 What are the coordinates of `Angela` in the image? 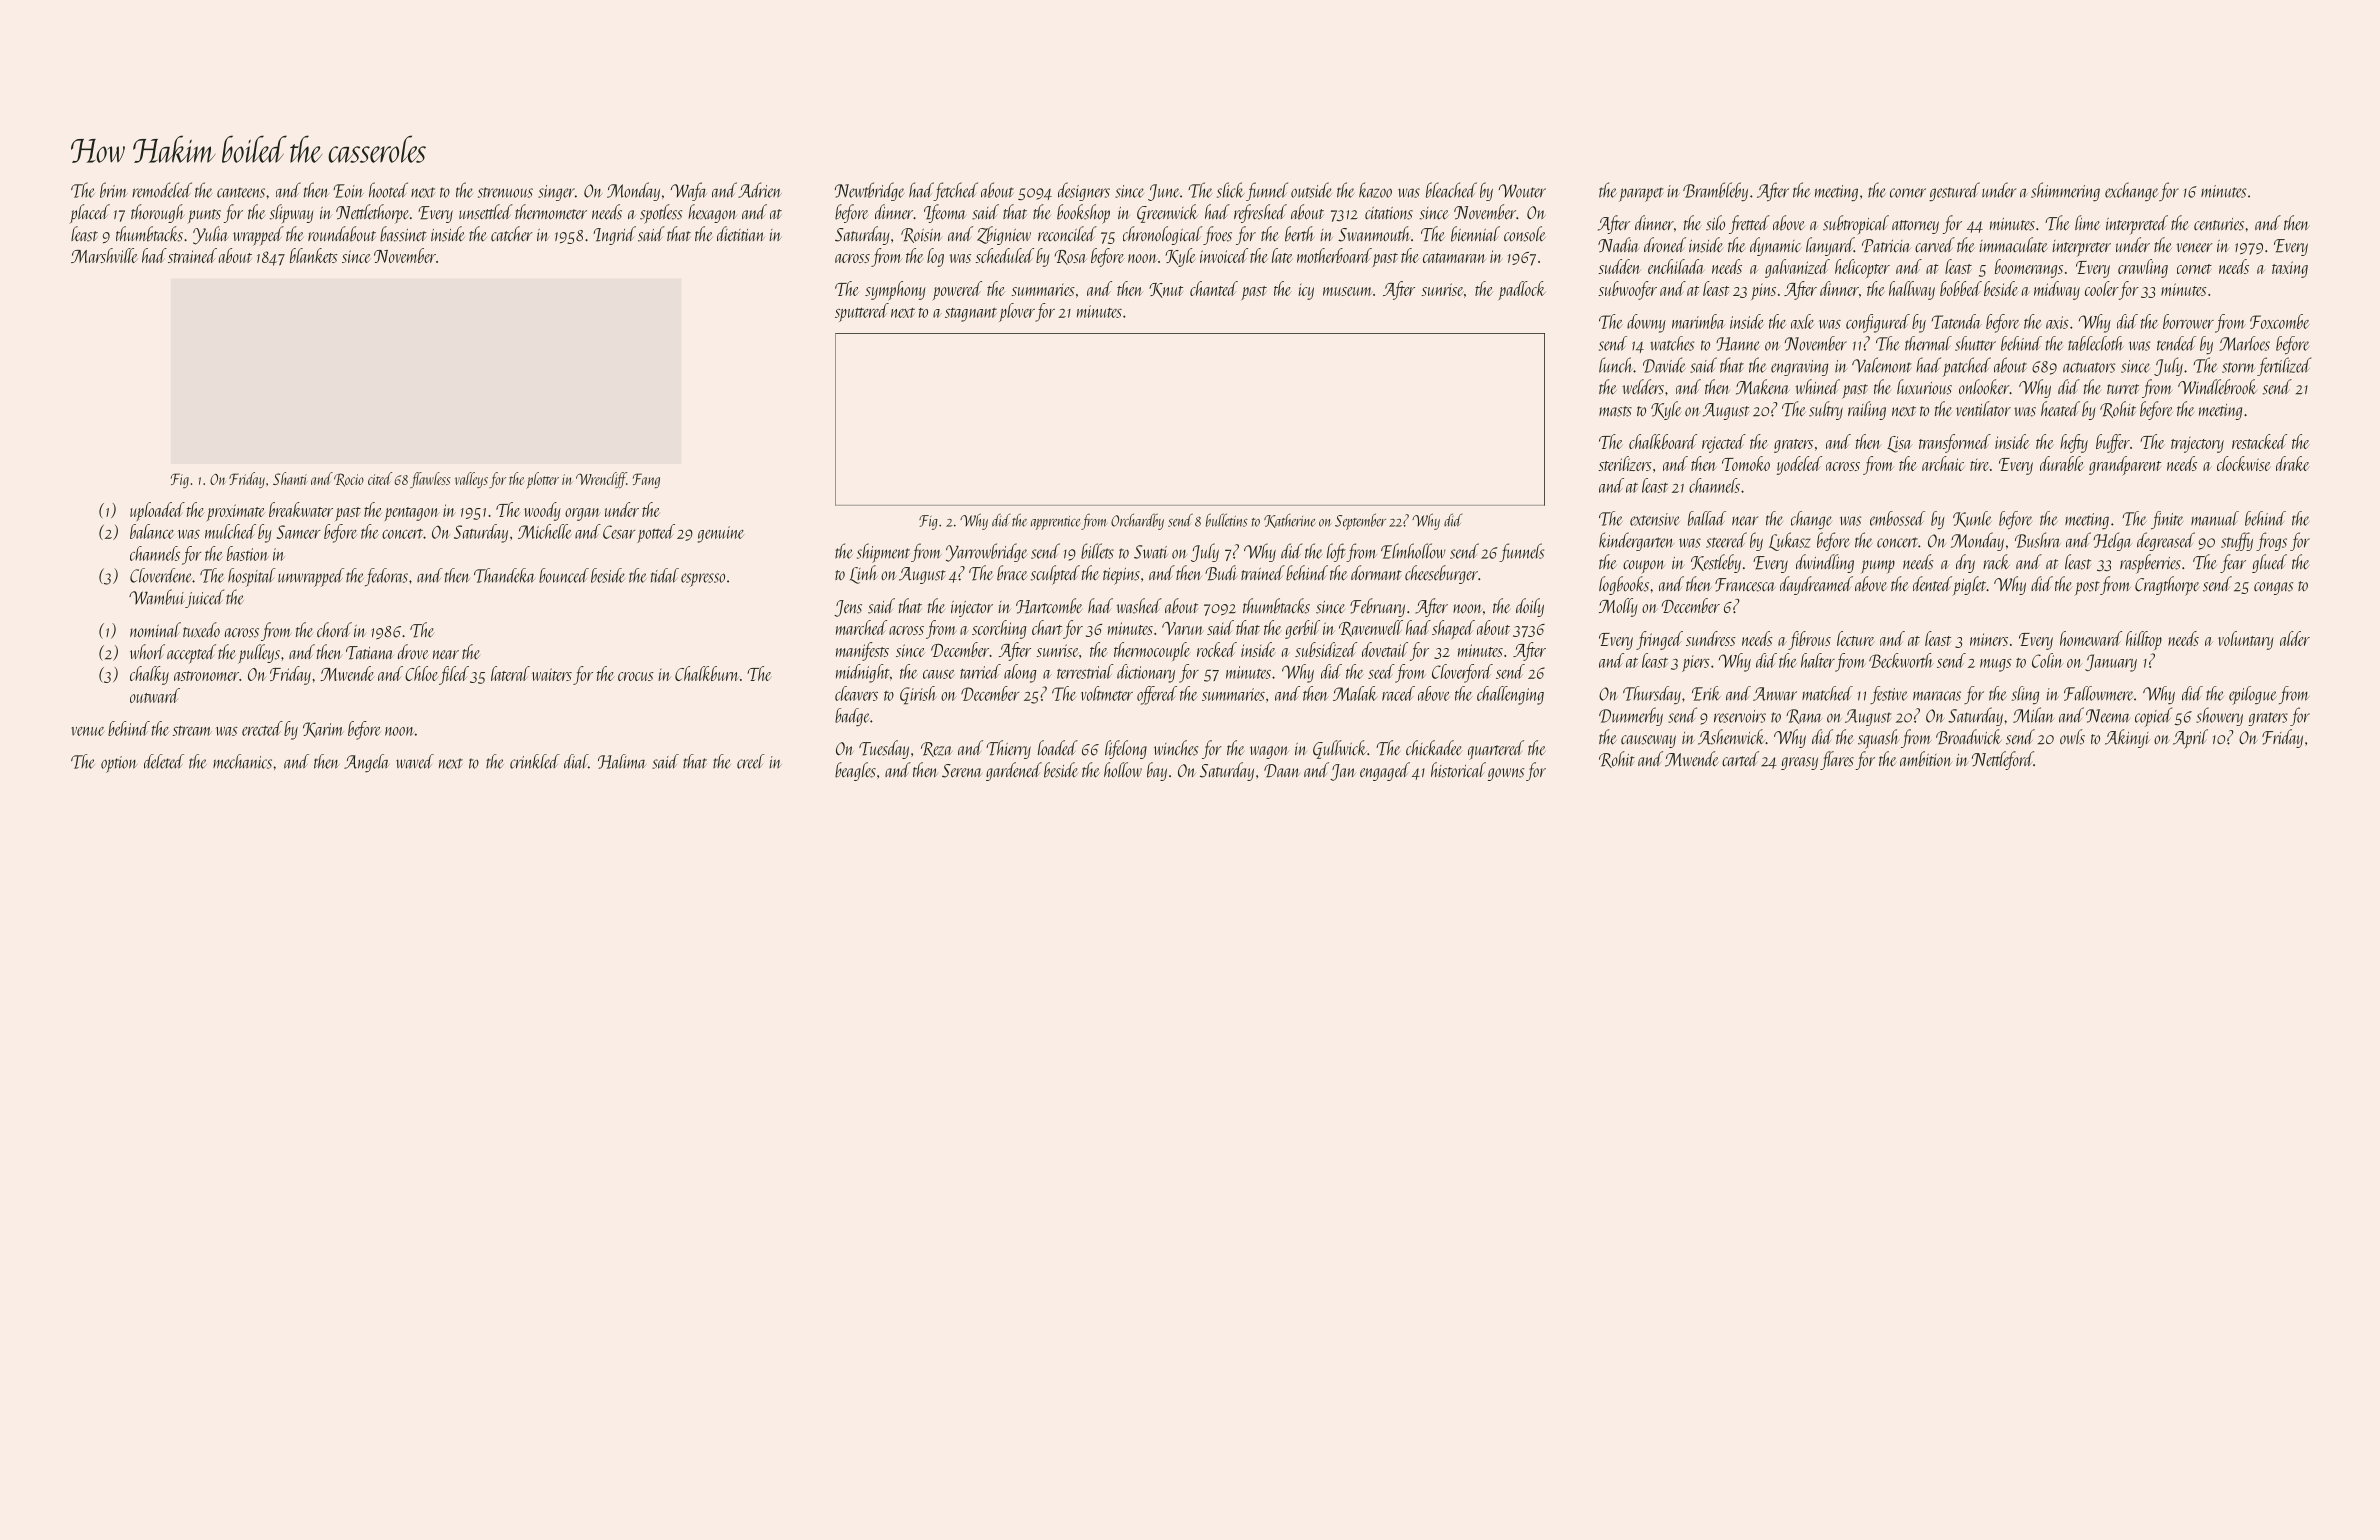 It's located at (367, 763).
